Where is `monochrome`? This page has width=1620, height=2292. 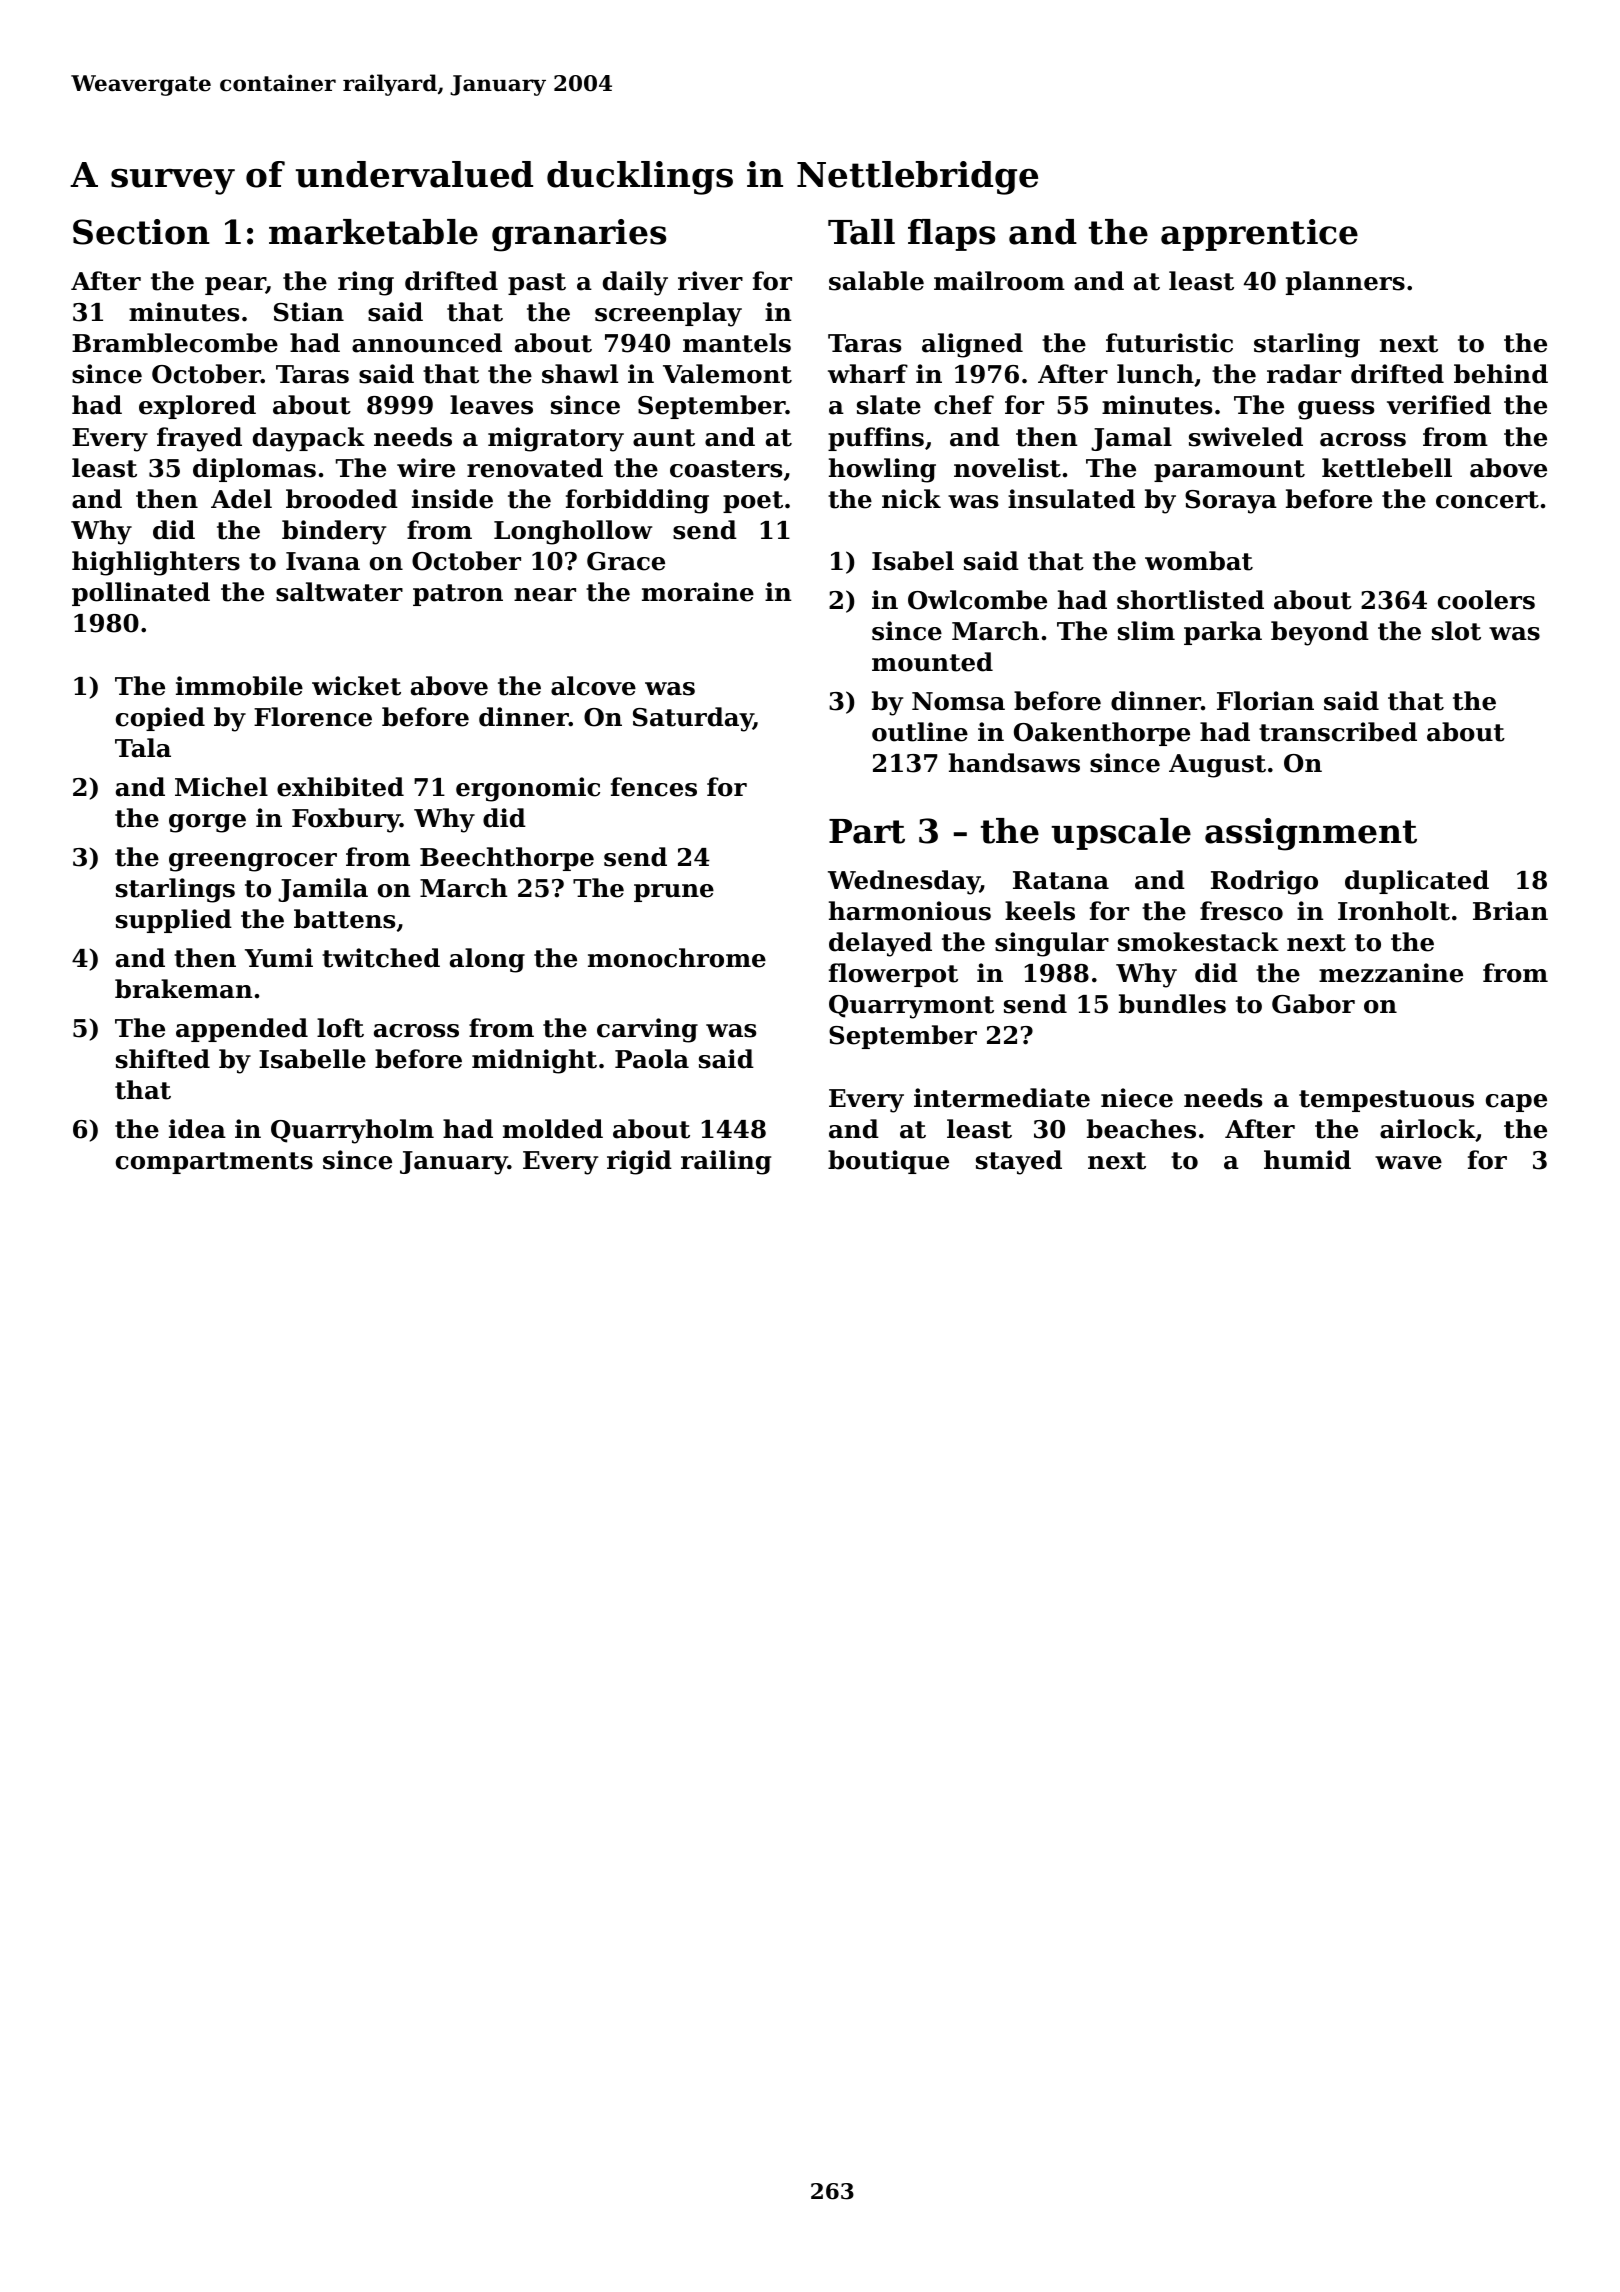 monochrome is located at coordinates (677, 958).
